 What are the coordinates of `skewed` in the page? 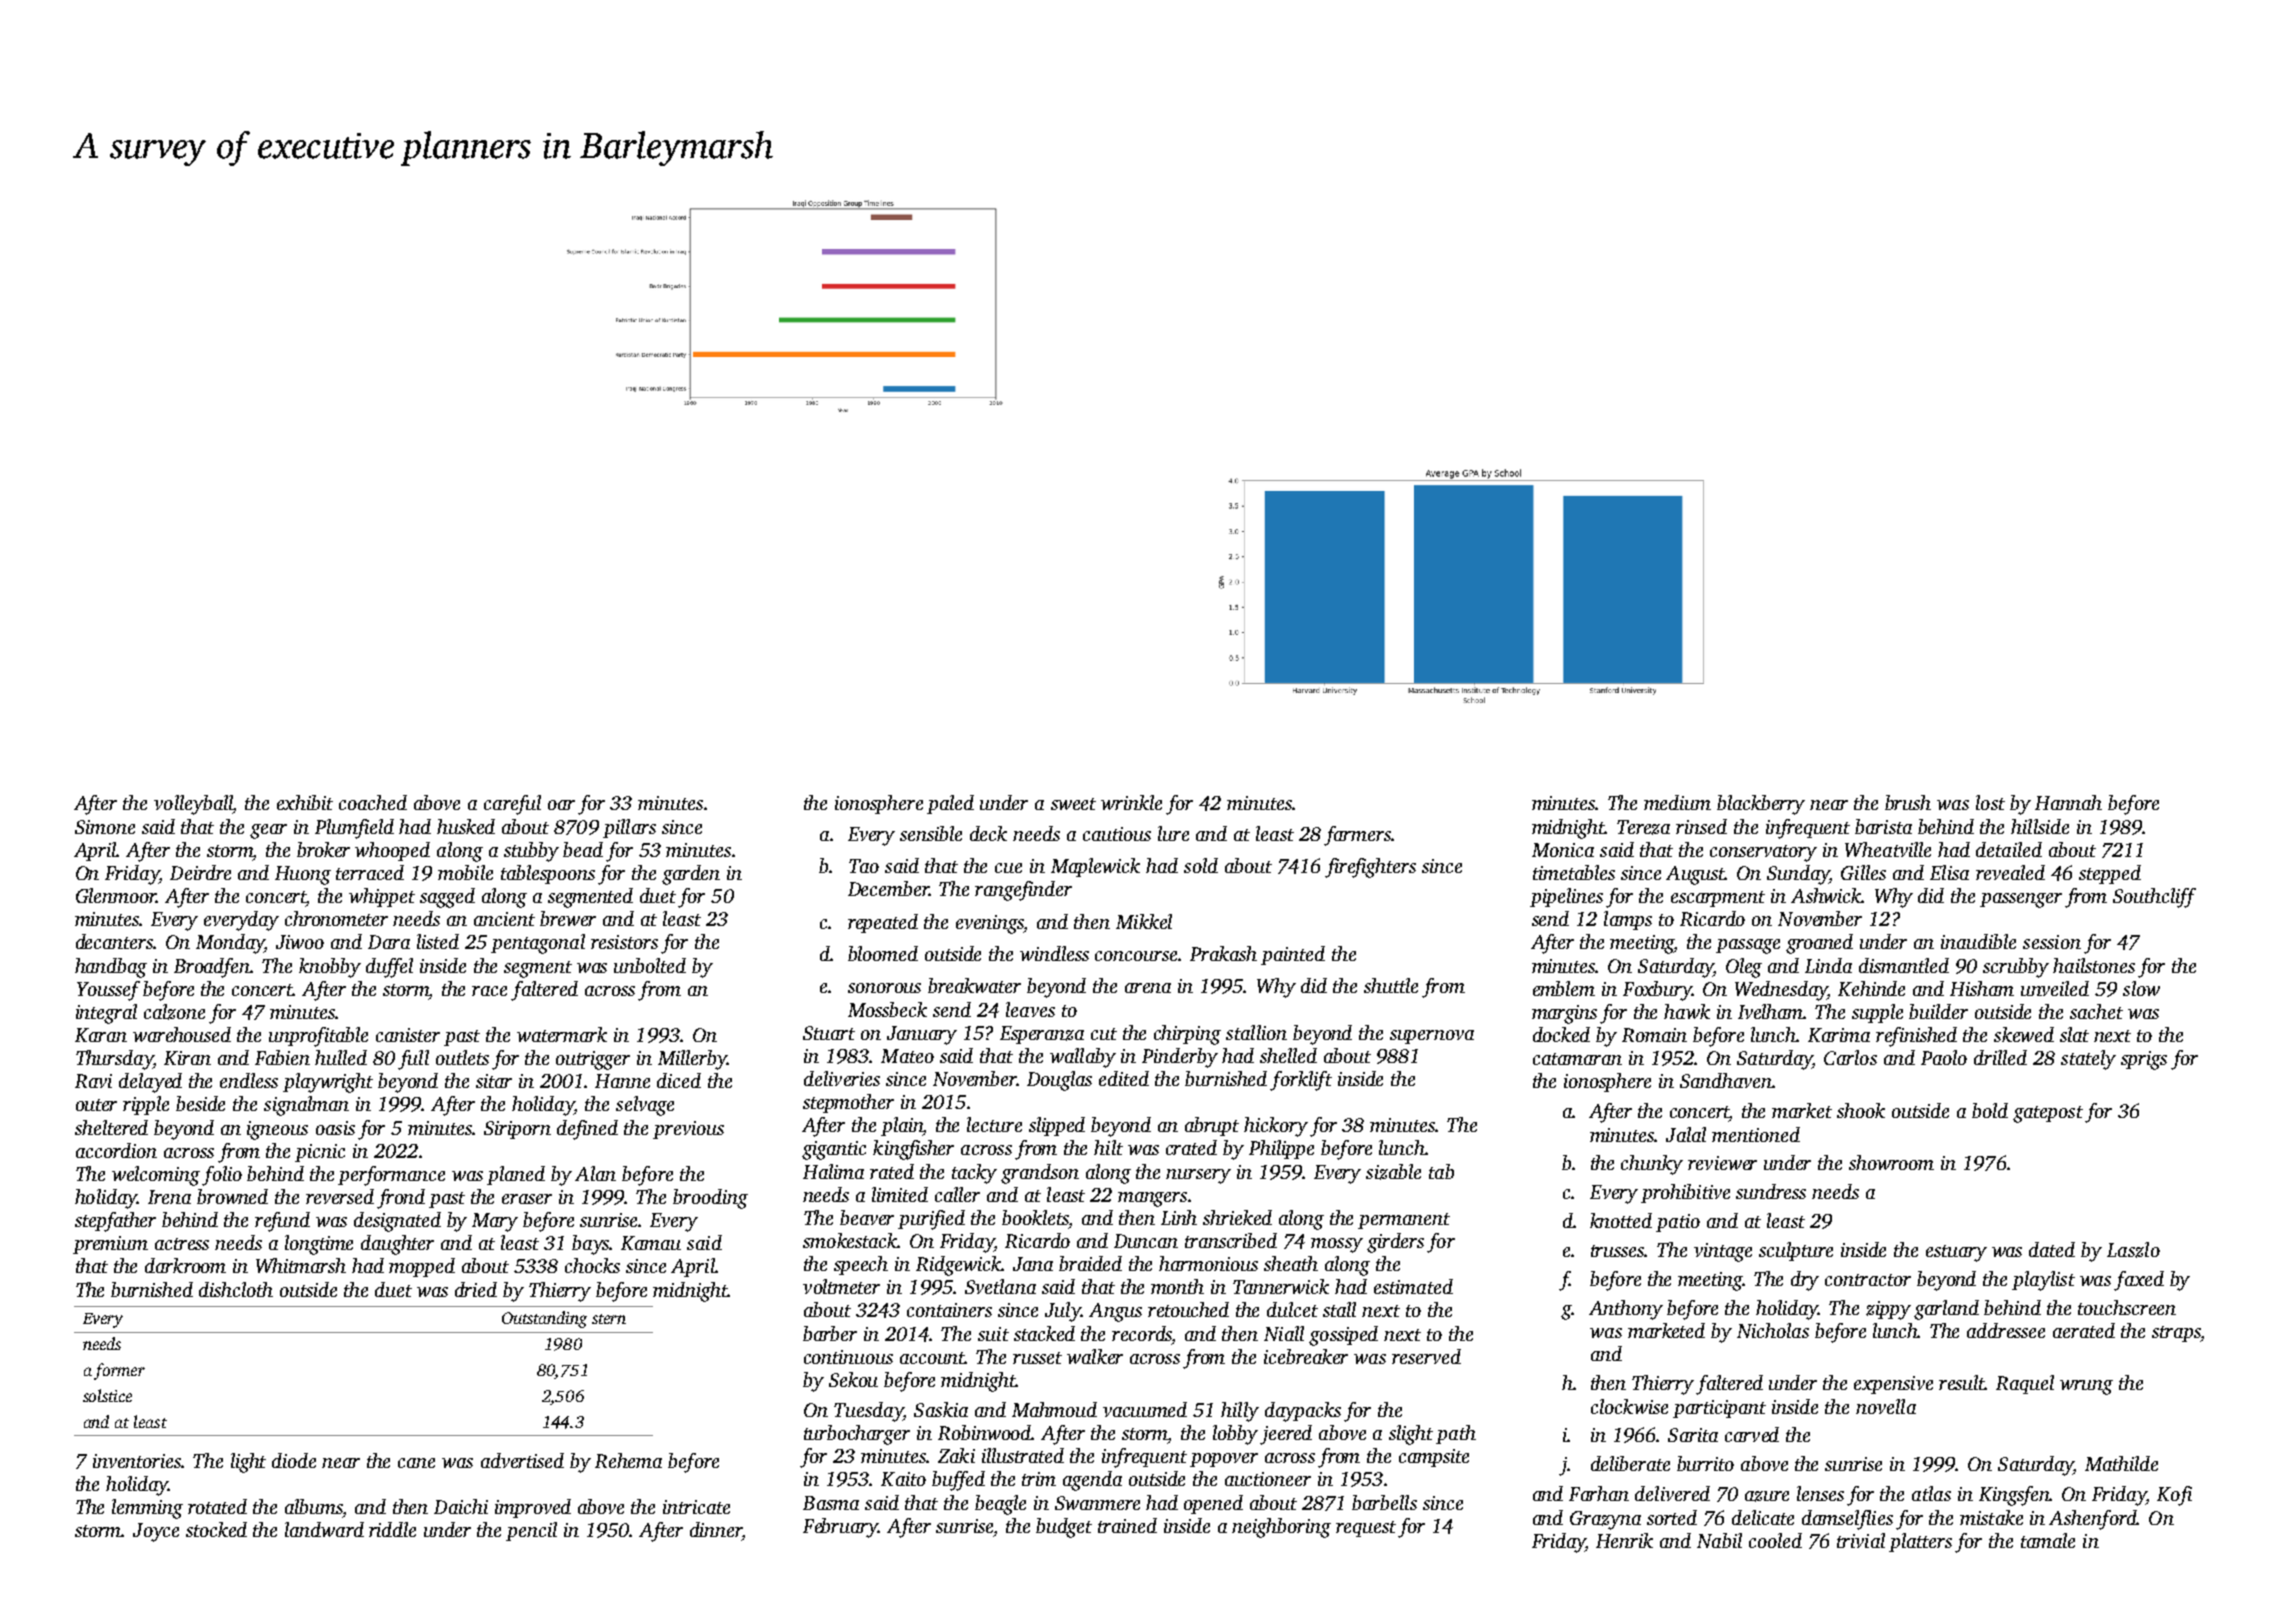 It's located at (2024, 1034).
